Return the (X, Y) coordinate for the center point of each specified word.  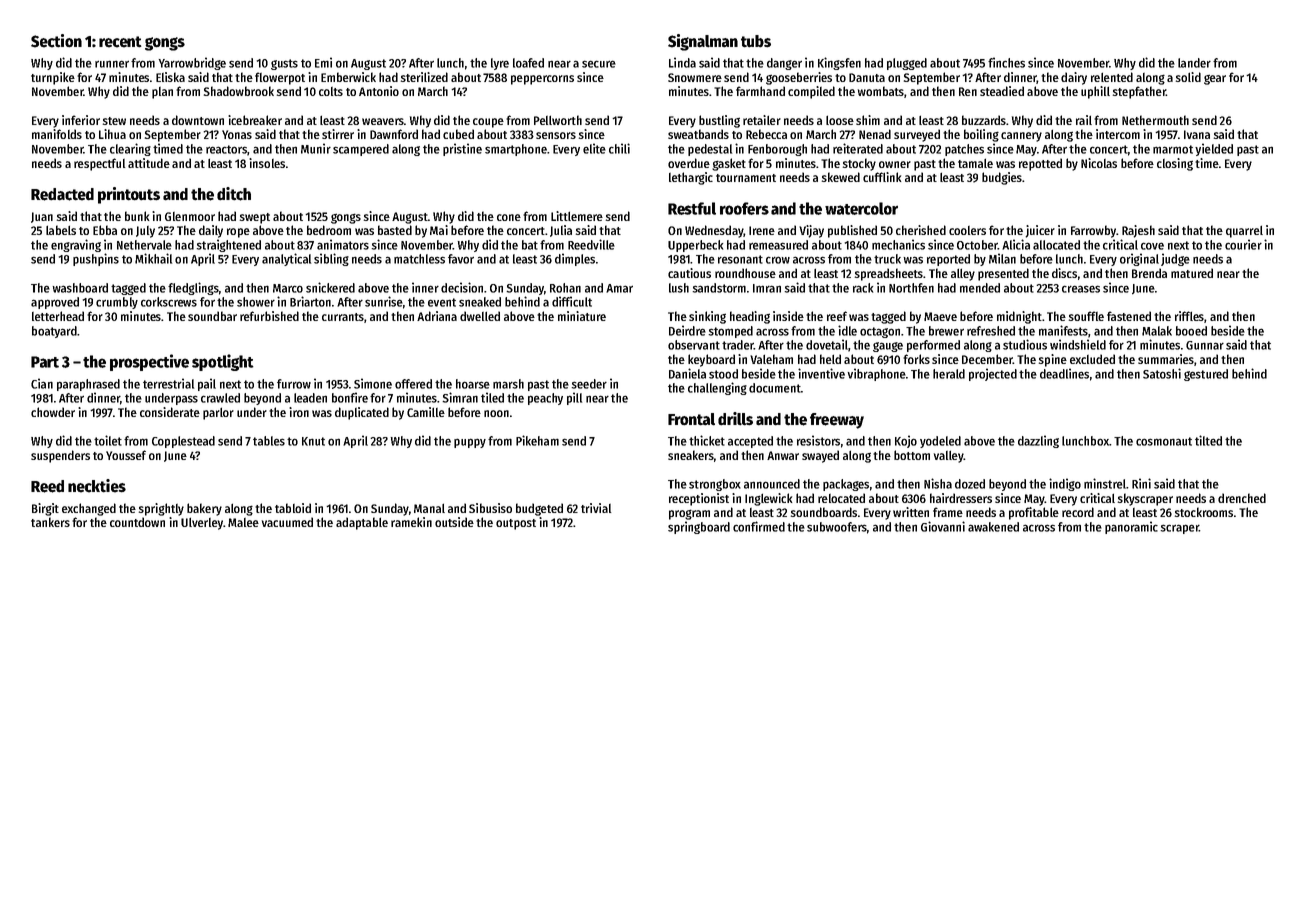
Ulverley (202, 523)
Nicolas (1099, 163)
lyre (500, 64)
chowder (53, 412)
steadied (1002, 91)
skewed (841, 177)
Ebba (105, 230)
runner (112, 64)
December (987, 359)
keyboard (711, 360)
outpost (516, 524)
